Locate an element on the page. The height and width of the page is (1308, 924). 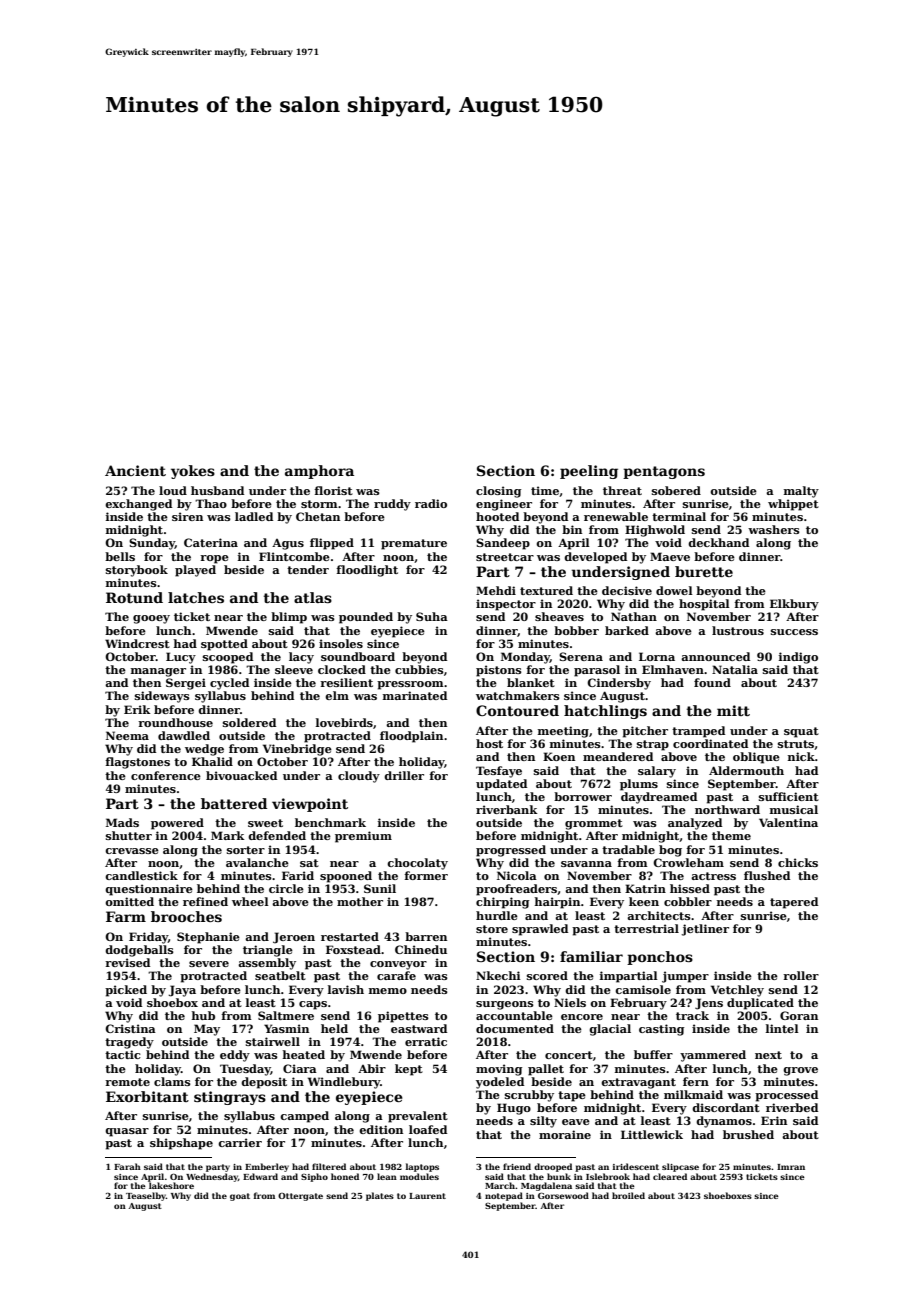
marinated is located at coordinates (415, 695).
